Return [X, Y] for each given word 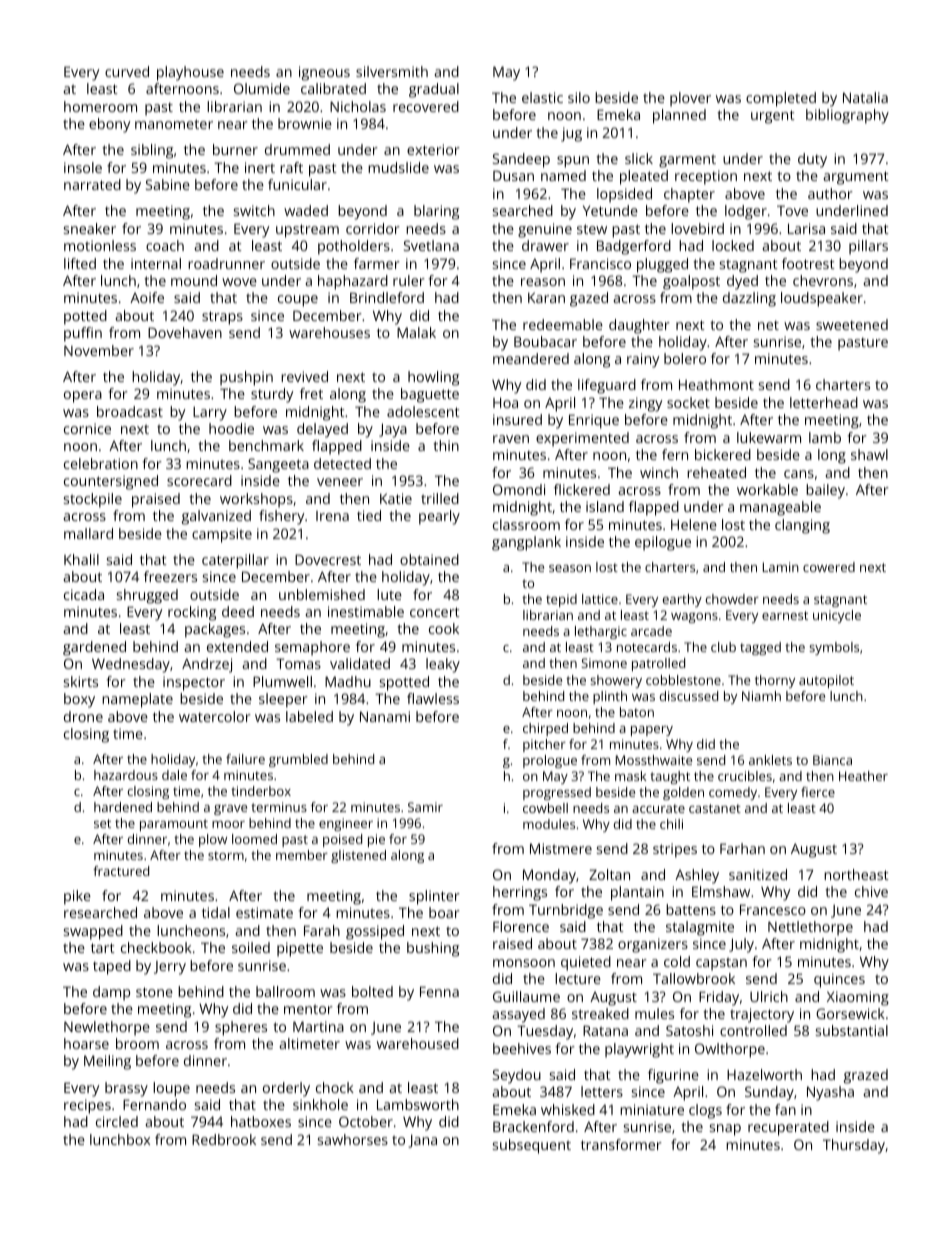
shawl [869, 454]
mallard [88, 533]
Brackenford [533, 1126]
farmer [377, 263]
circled [117, 1121]
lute [389, 594]
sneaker [90, 228]
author [830, 193]
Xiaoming [858, 998]
